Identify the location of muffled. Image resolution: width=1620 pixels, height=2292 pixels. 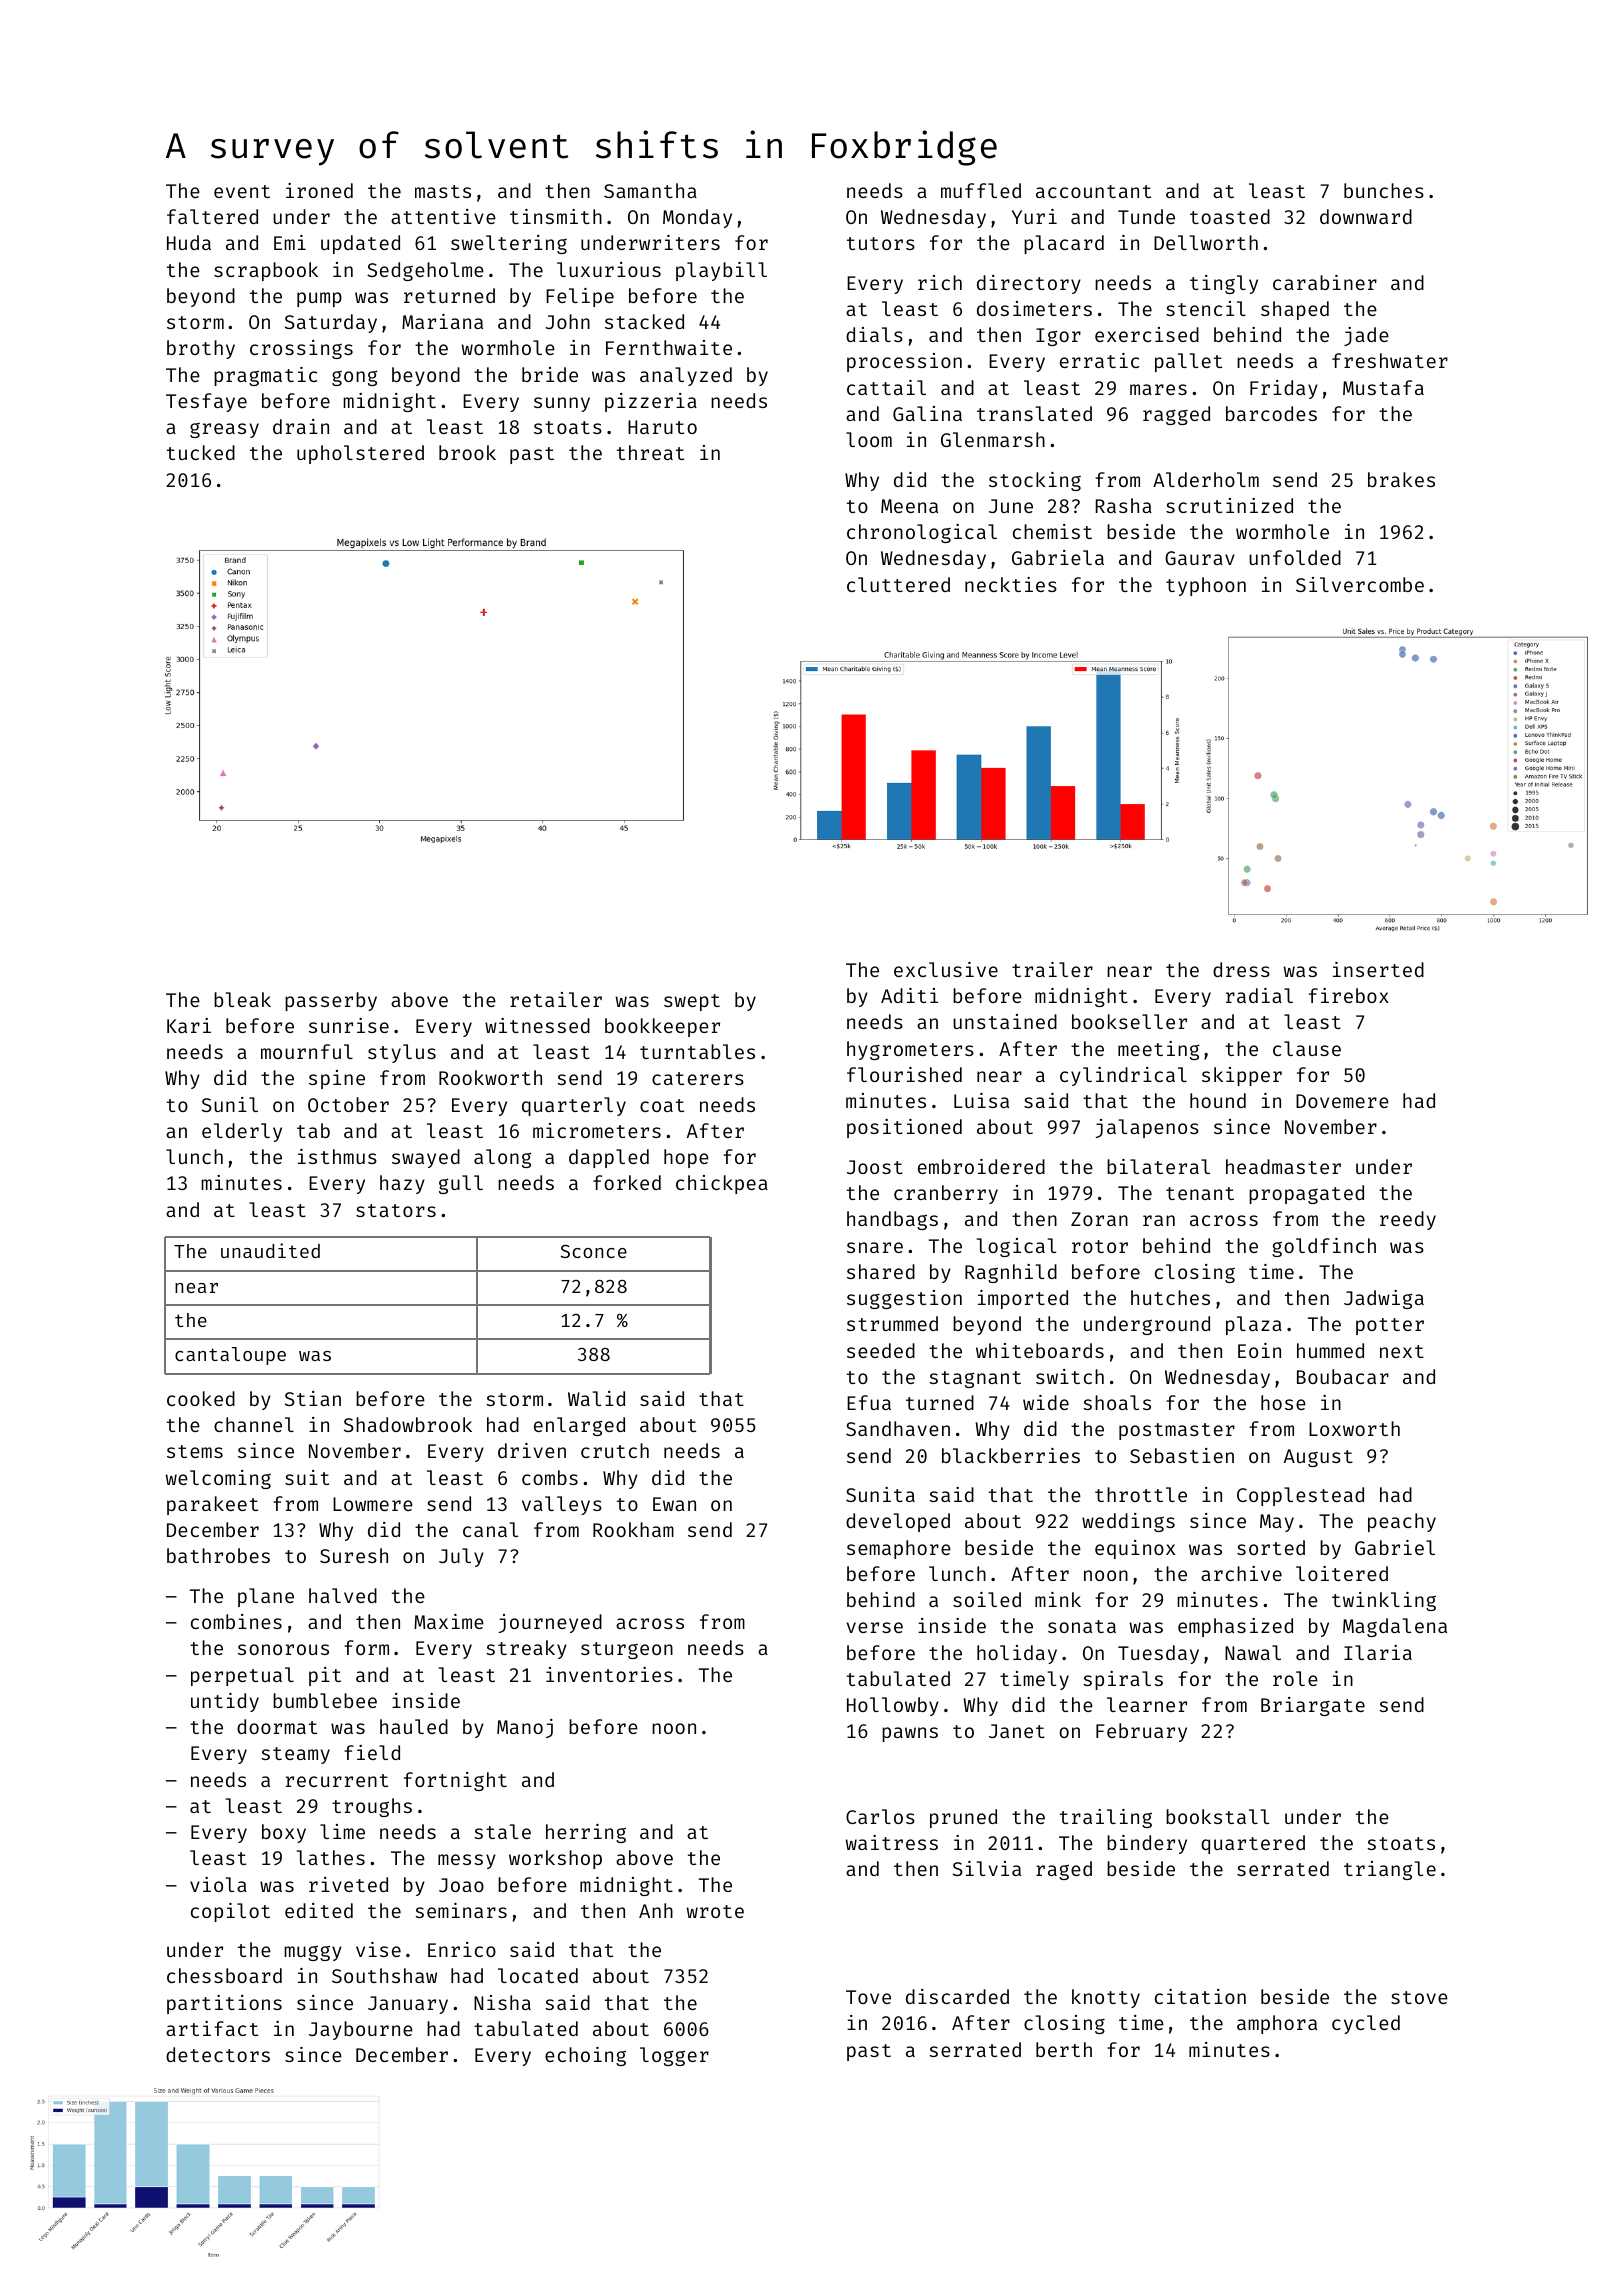
(981, 190).
